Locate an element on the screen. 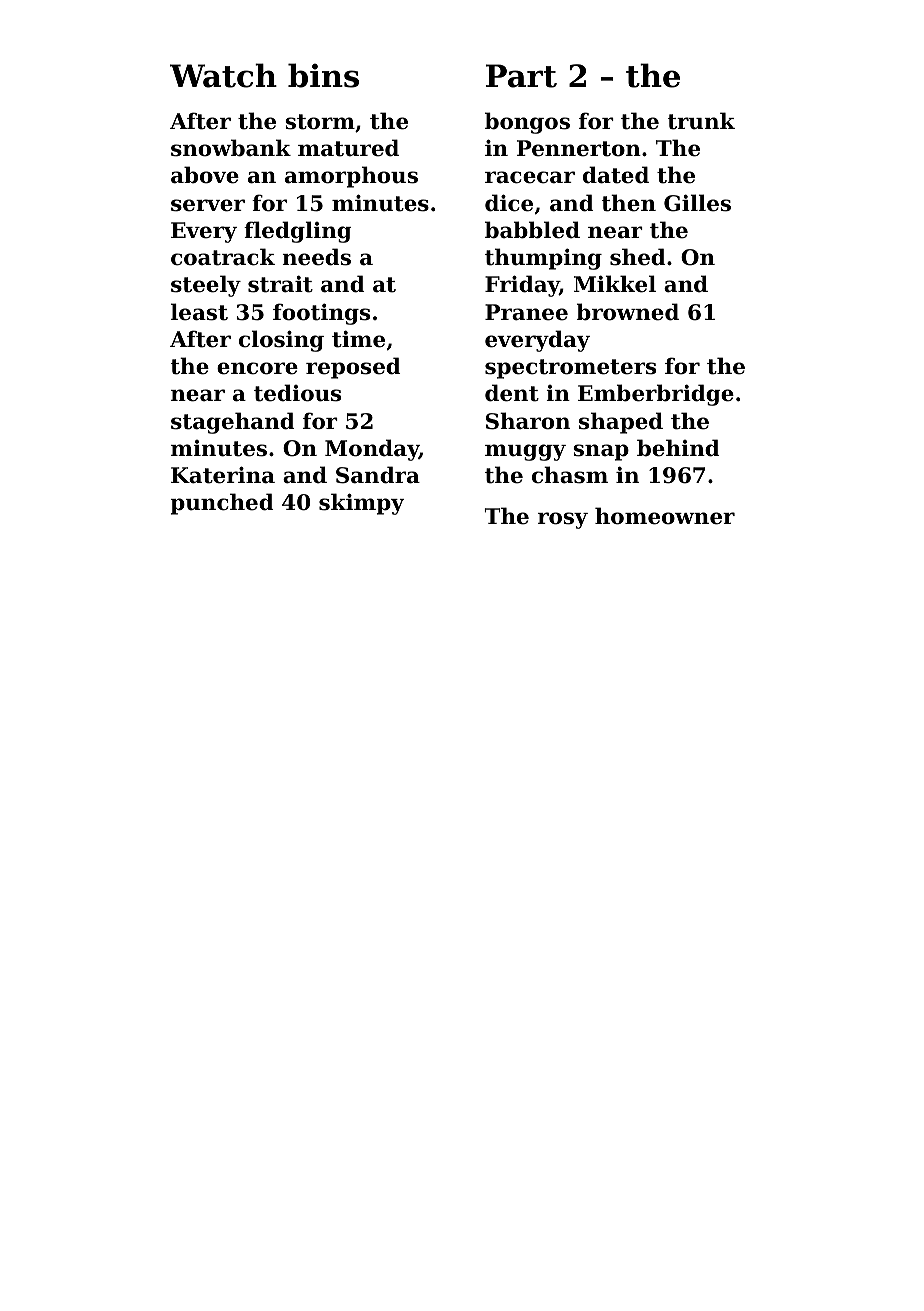  homeowner is located at coordinates (665, 516).
